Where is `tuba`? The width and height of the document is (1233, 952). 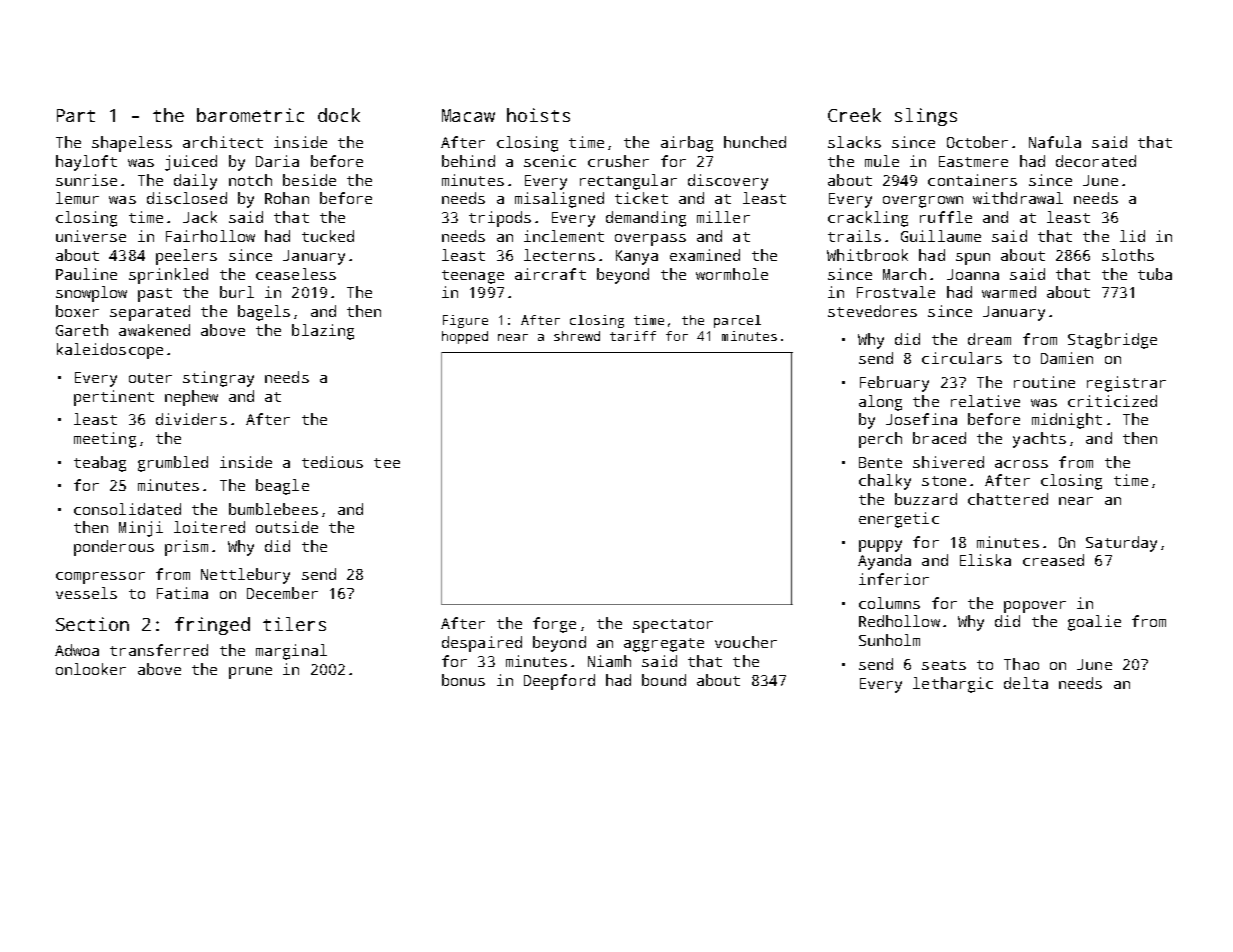
tuba is located at coordinates (1155, 274).
